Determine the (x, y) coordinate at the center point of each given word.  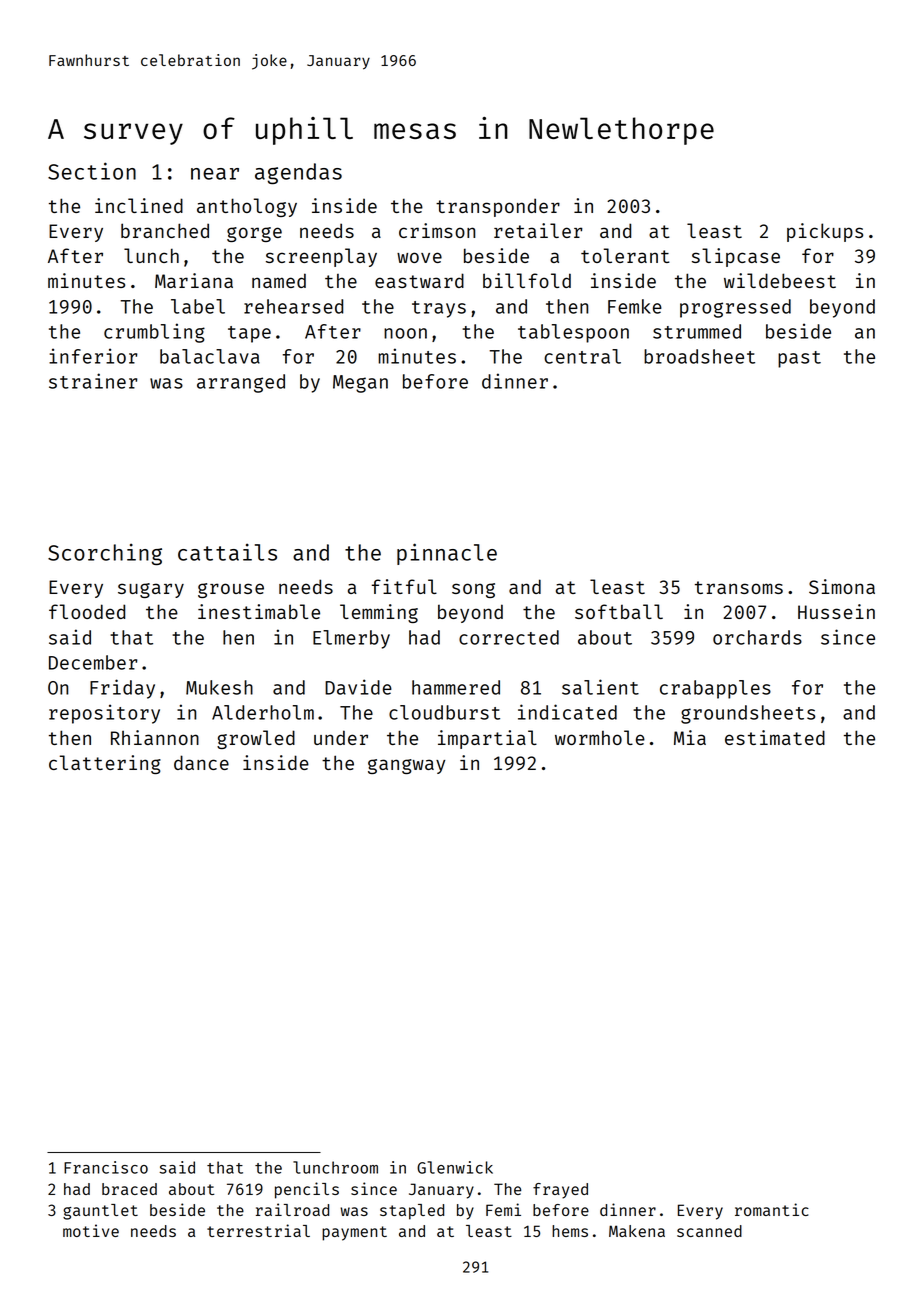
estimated (775, 737)
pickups (825, 232)
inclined (139, 205)
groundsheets (748, 714)
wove (419, 257)
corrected (509, 637)
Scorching (105, 554)
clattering (105, 764)
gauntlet (100, 1212)
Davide (358, 687)
